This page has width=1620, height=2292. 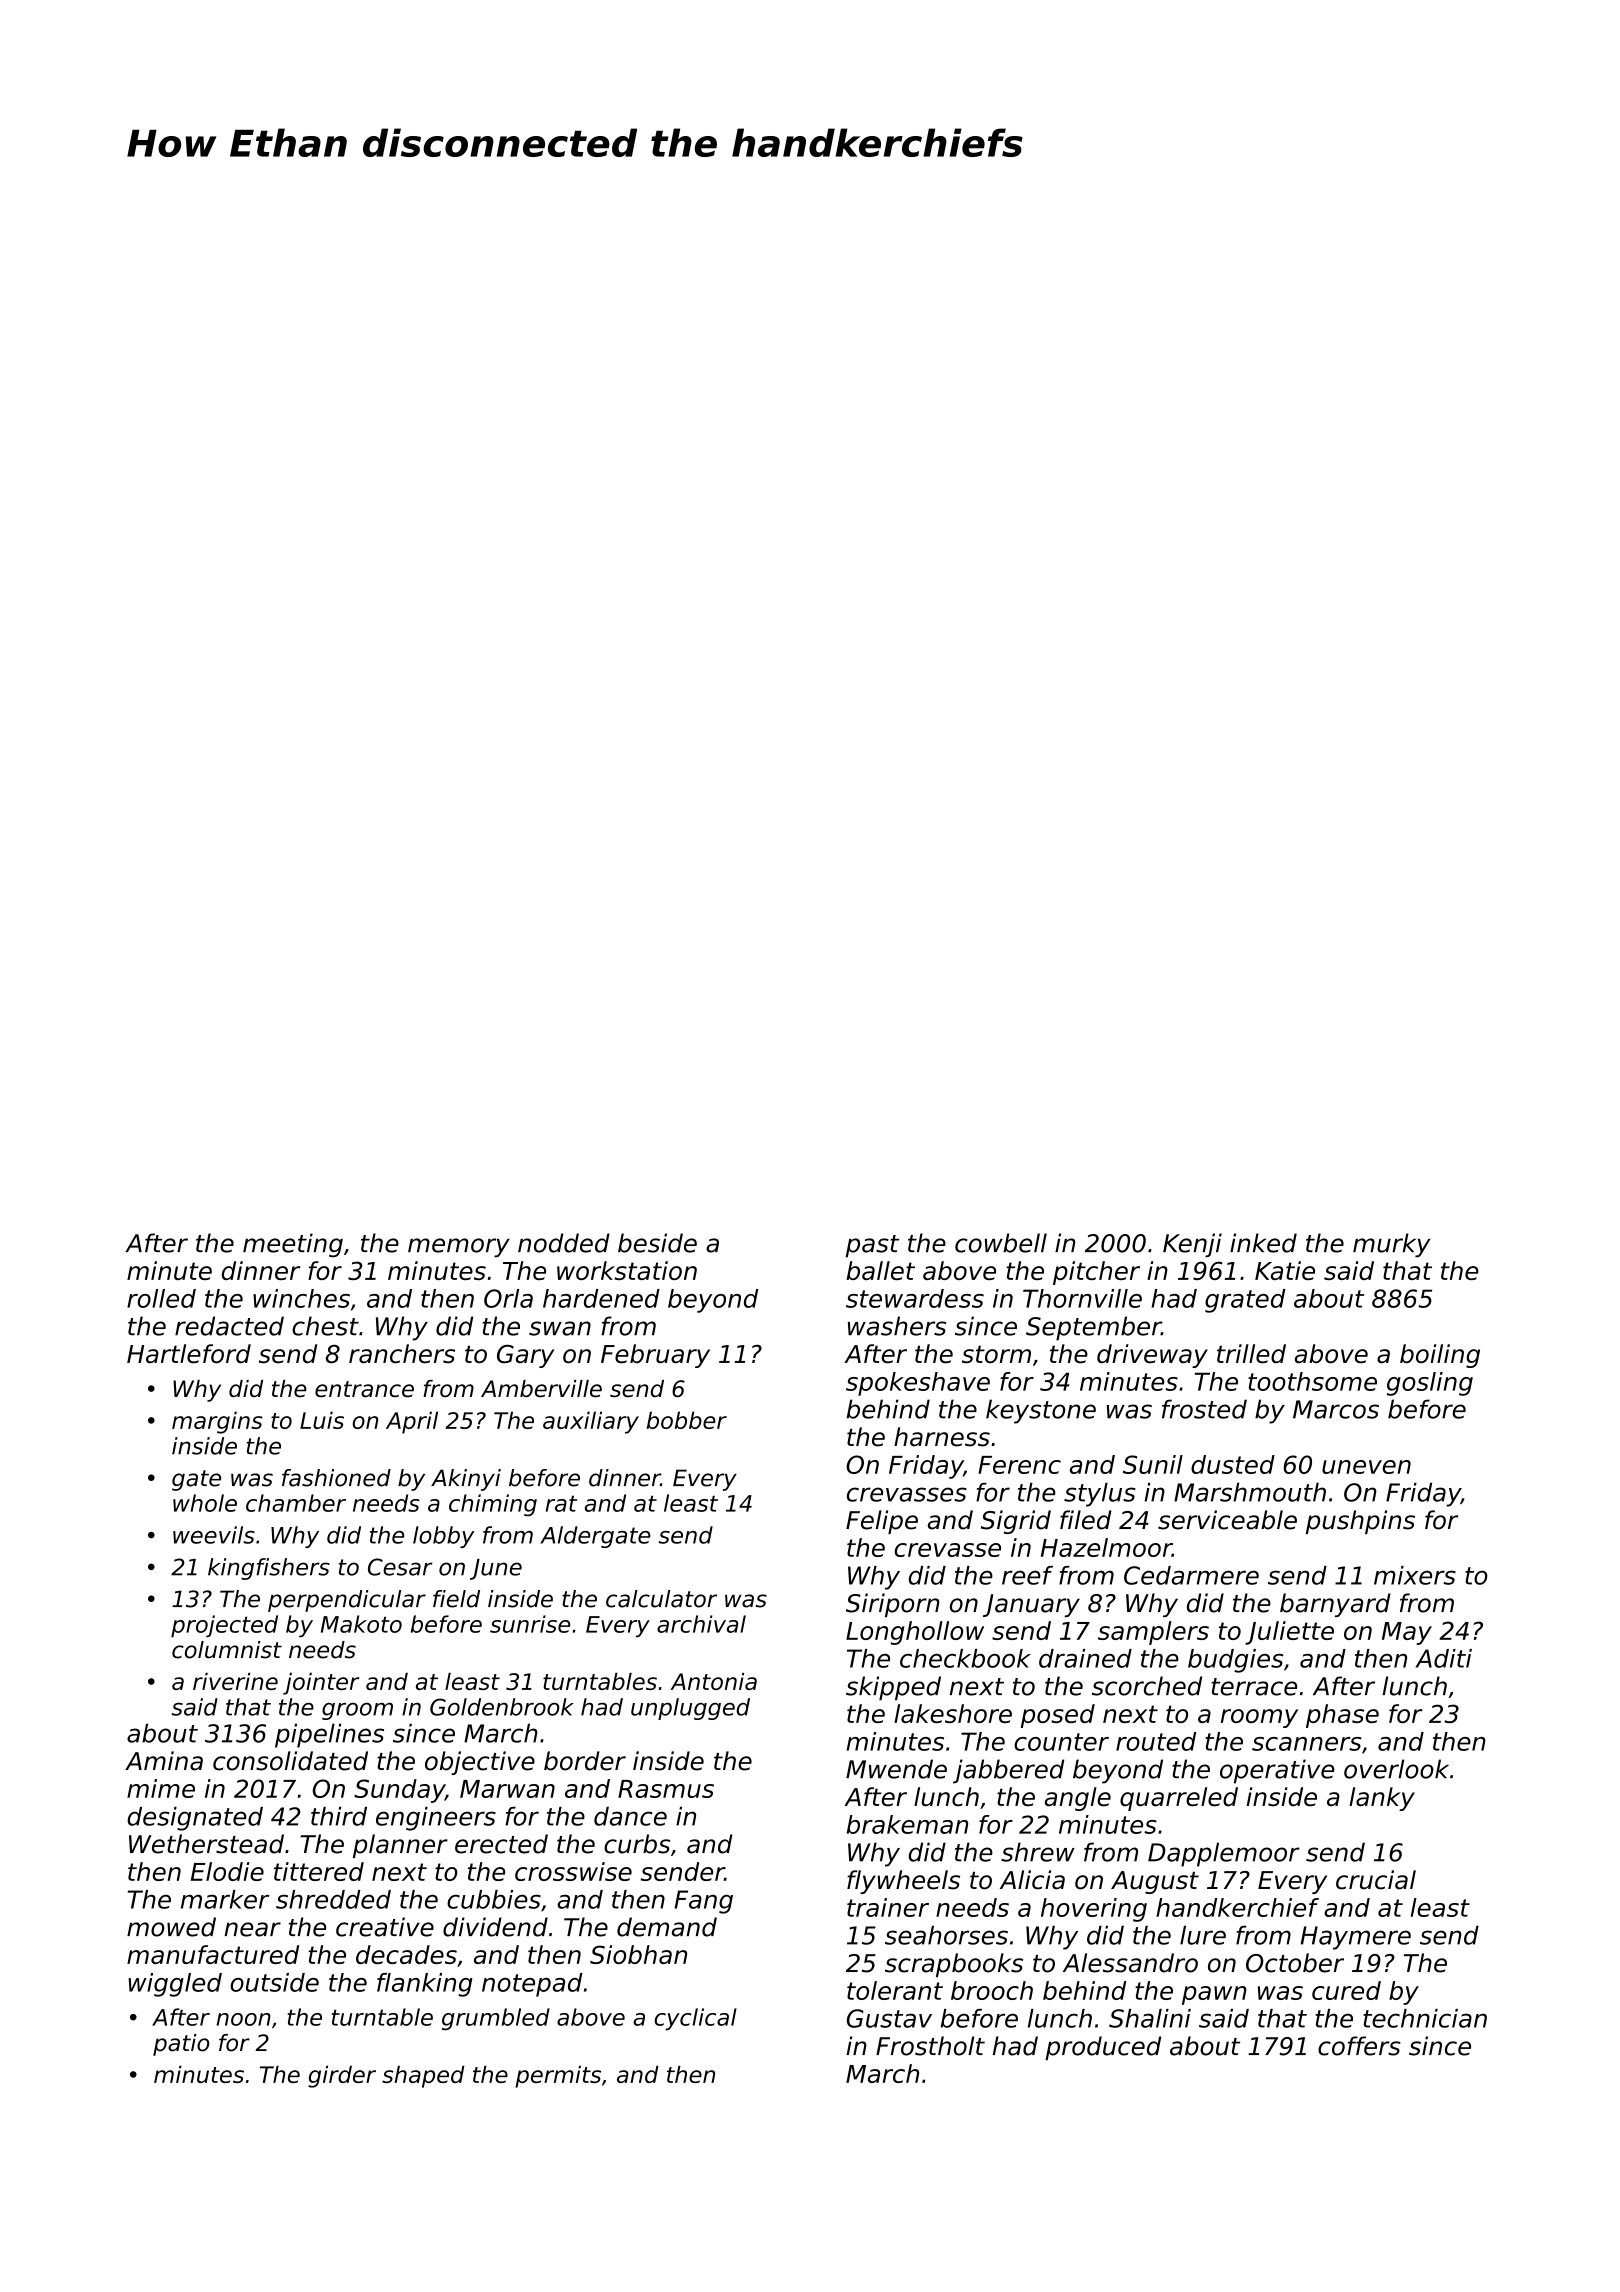 What do you see at coordinates (701, 1624) in the page?
I see `archival` at bounding box center [701, 1624].
